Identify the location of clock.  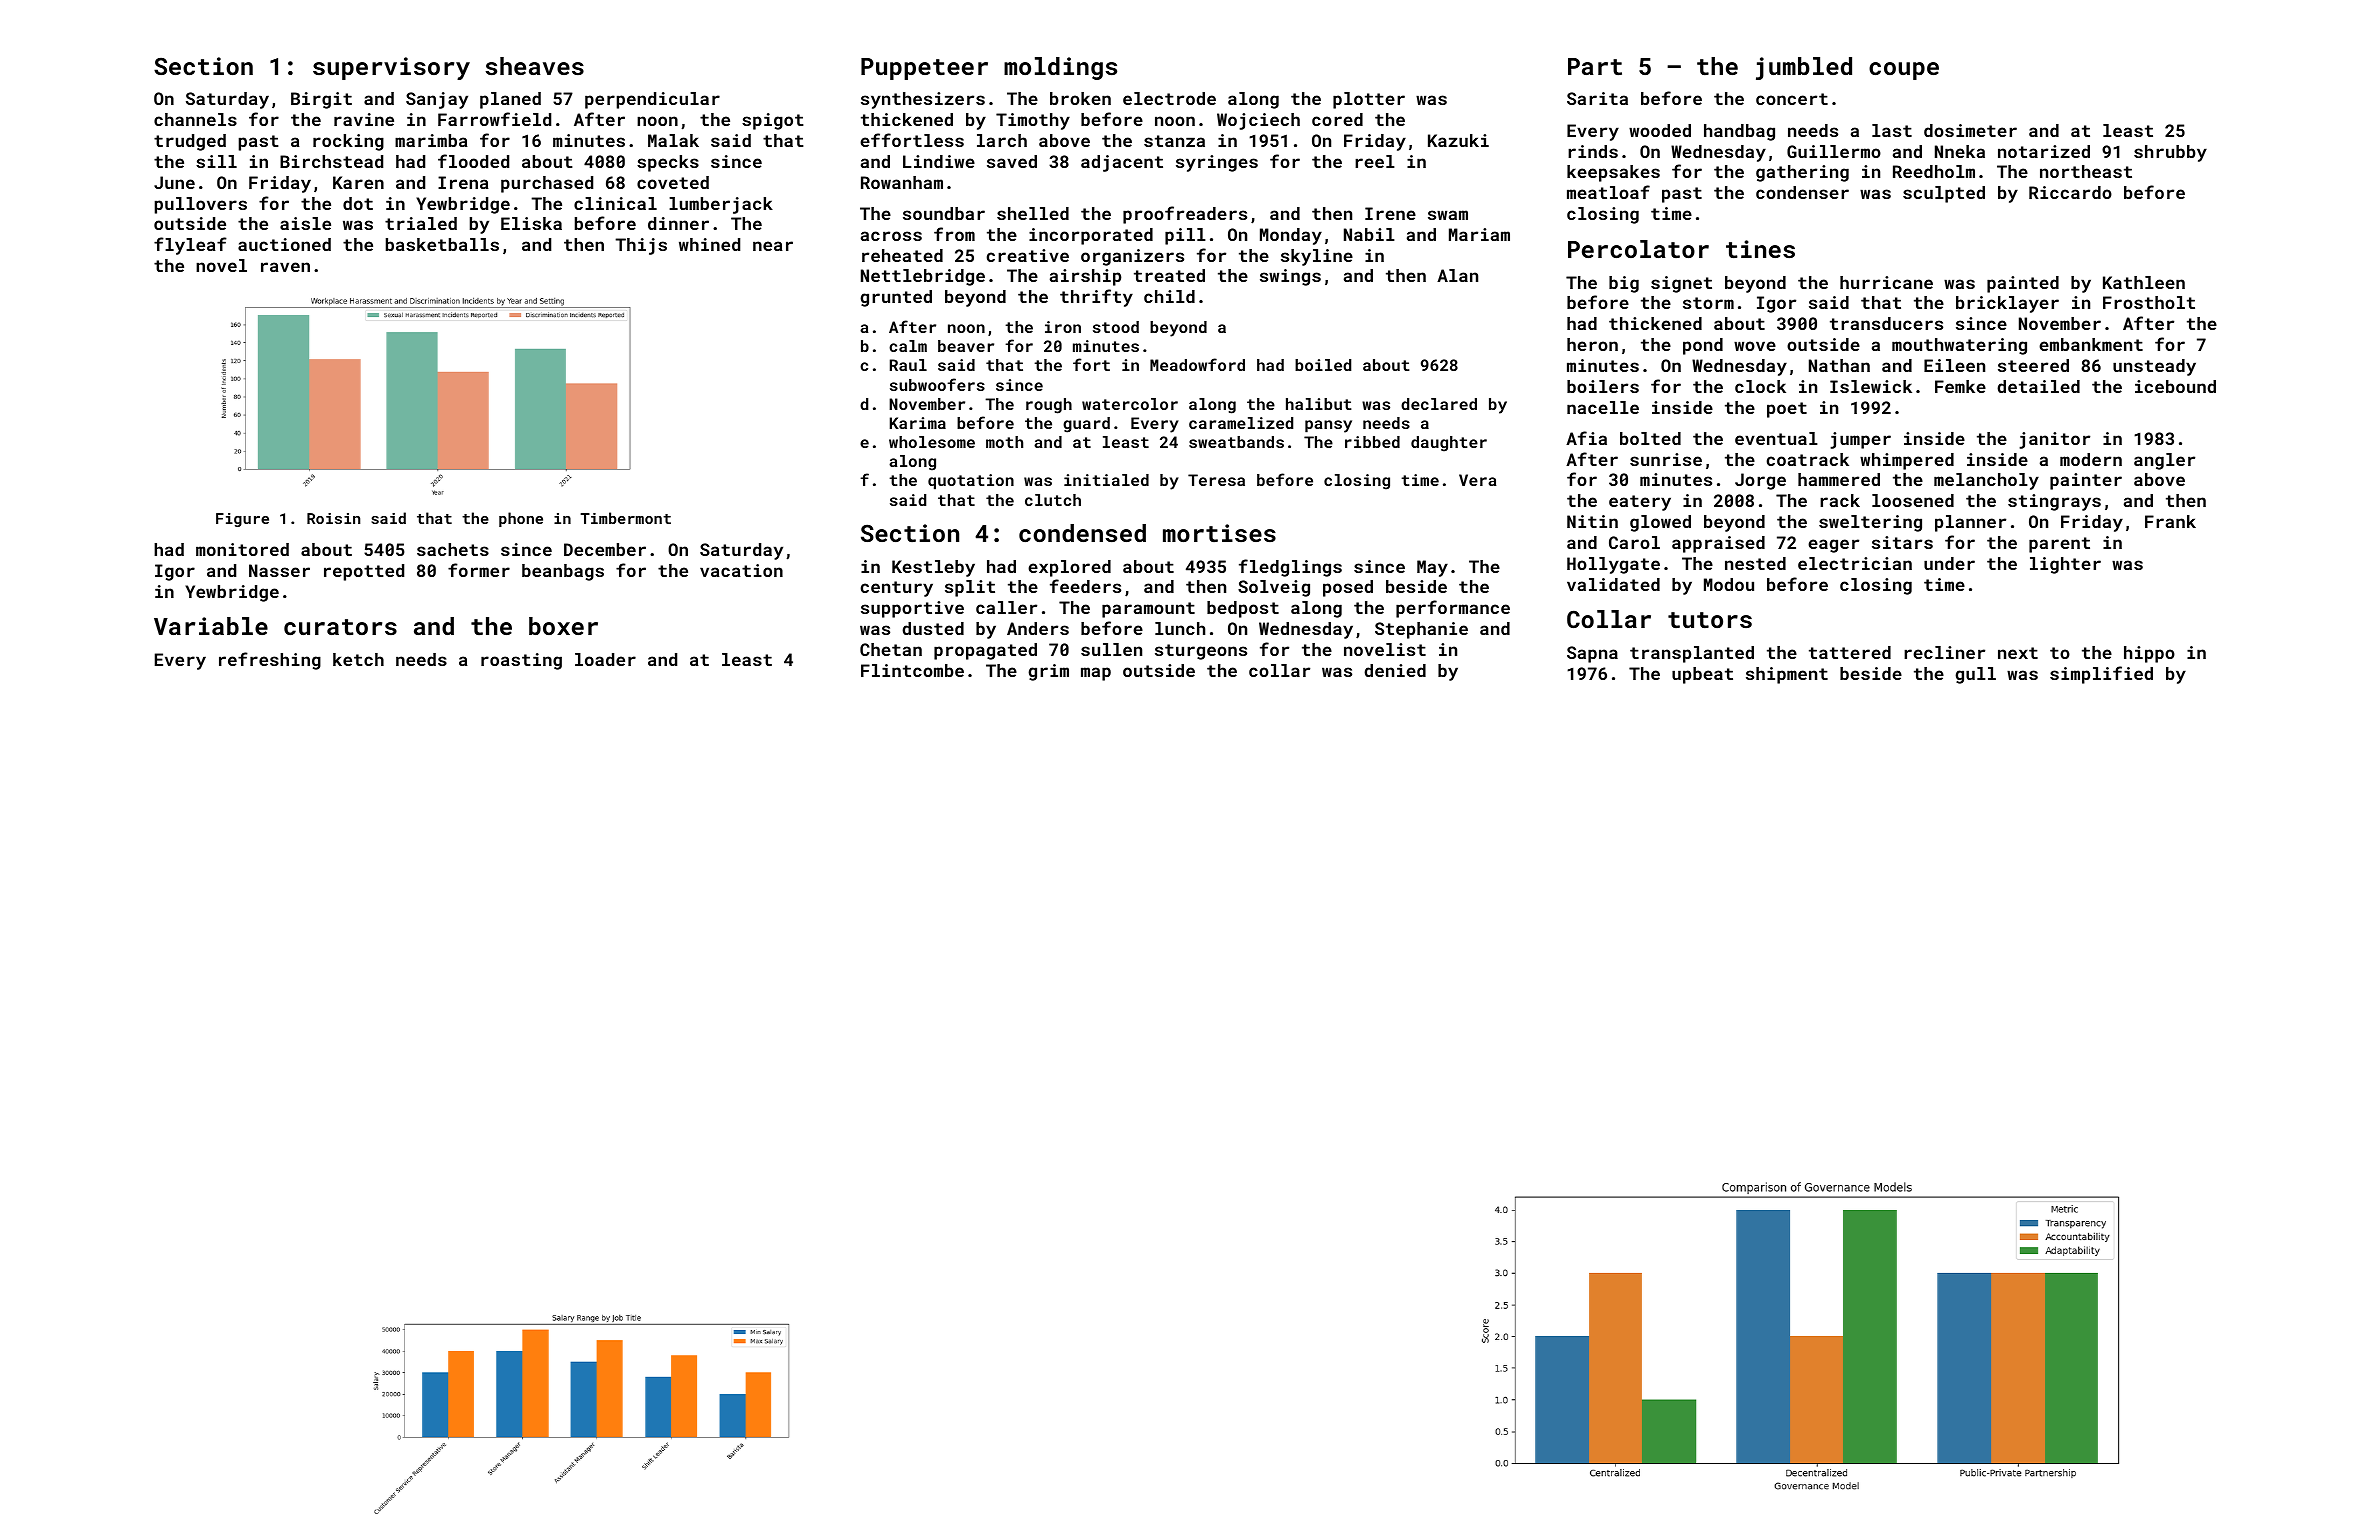
(1760, 386).
